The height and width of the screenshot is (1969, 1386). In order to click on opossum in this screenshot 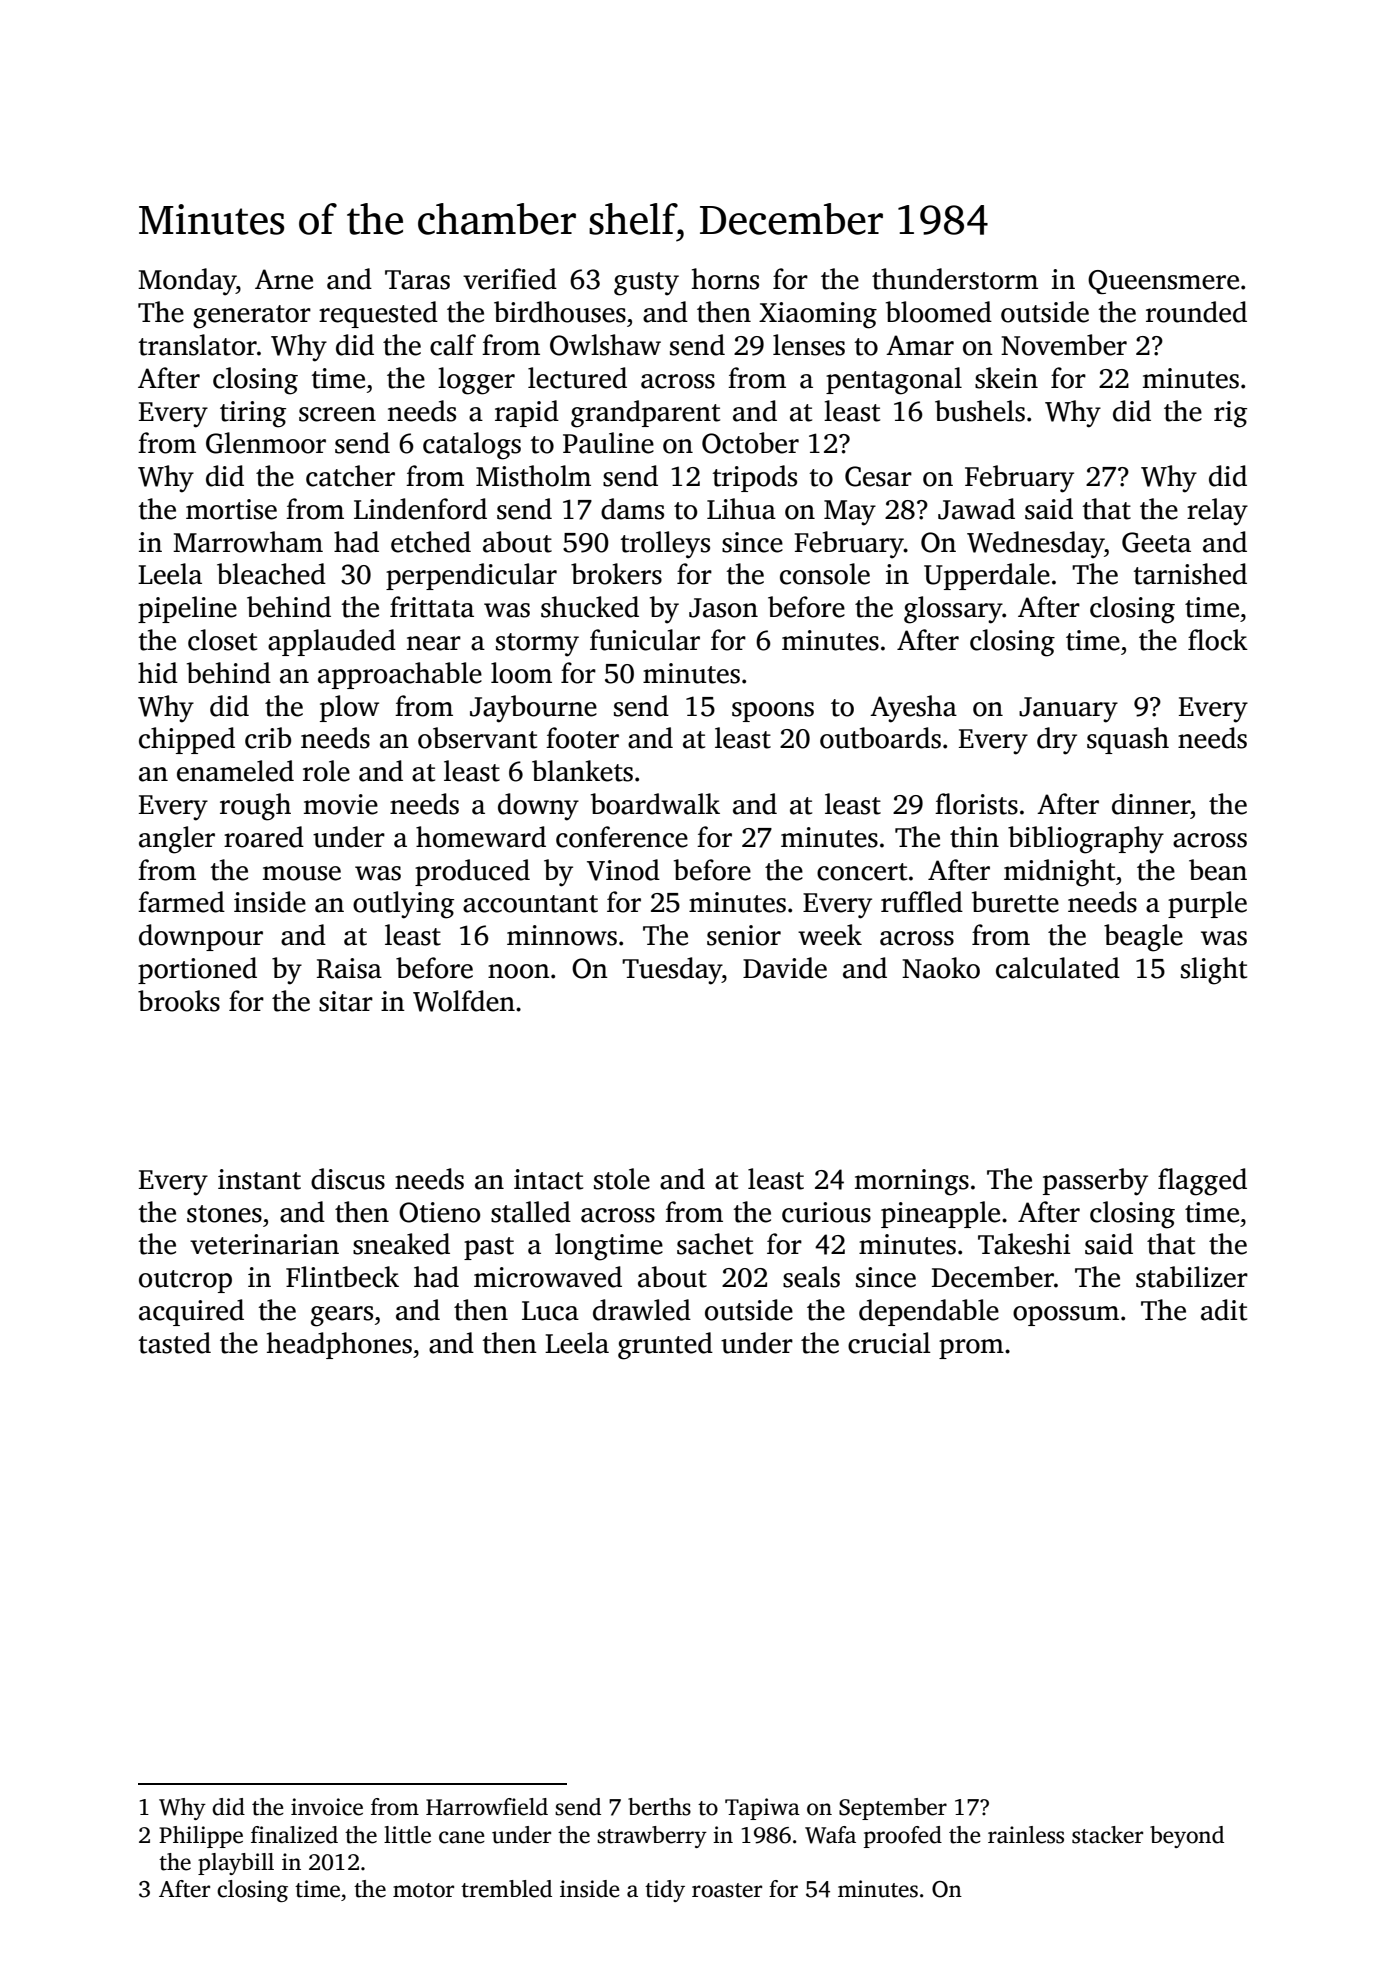, I will do `click(1066, 1316)`.
